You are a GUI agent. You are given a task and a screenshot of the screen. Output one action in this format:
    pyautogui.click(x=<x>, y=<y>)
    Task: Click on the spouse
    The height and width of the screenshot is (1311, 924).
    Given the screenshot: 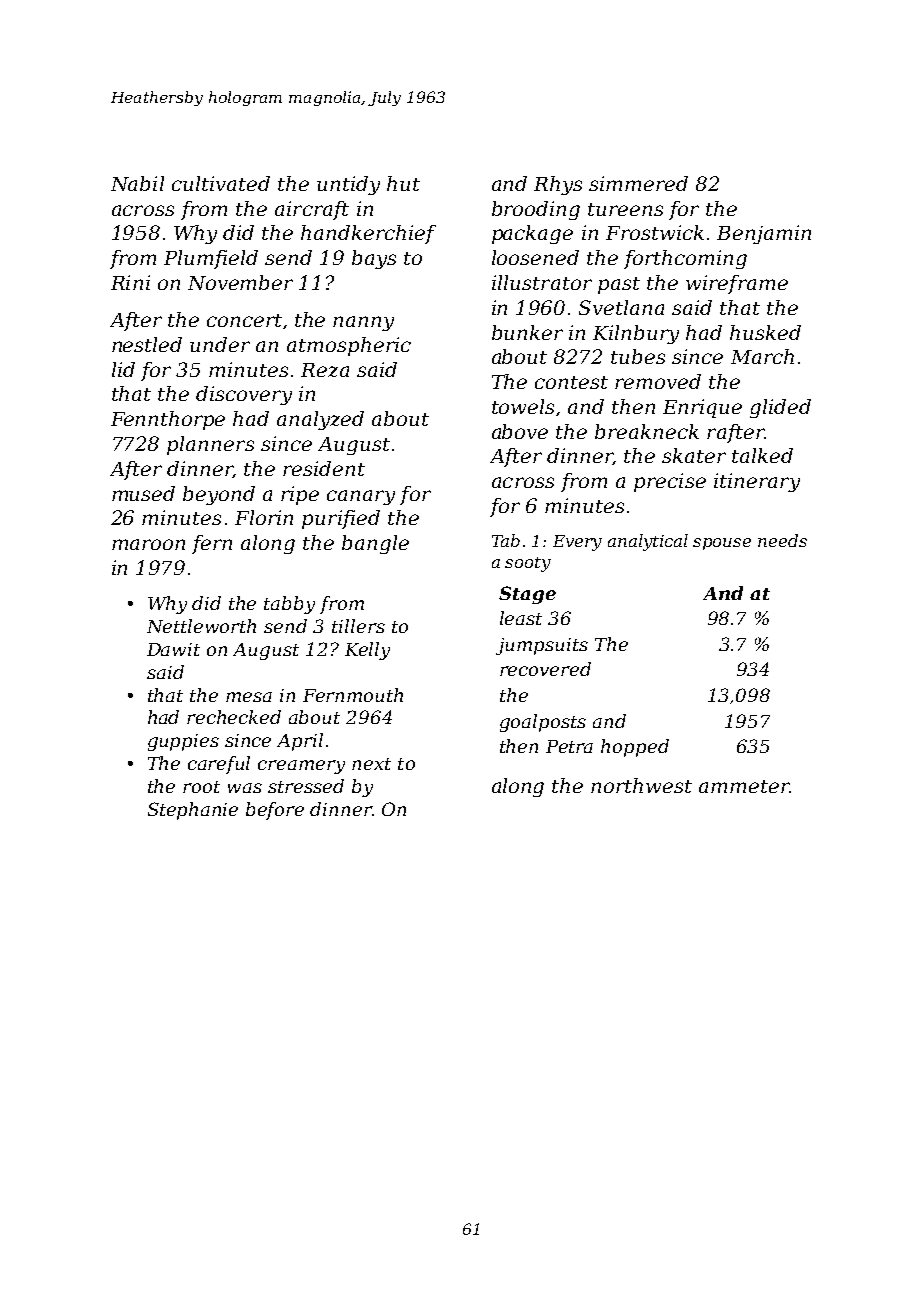 What is the action you would take?
    pyautogui.click(x=722, y=544)
